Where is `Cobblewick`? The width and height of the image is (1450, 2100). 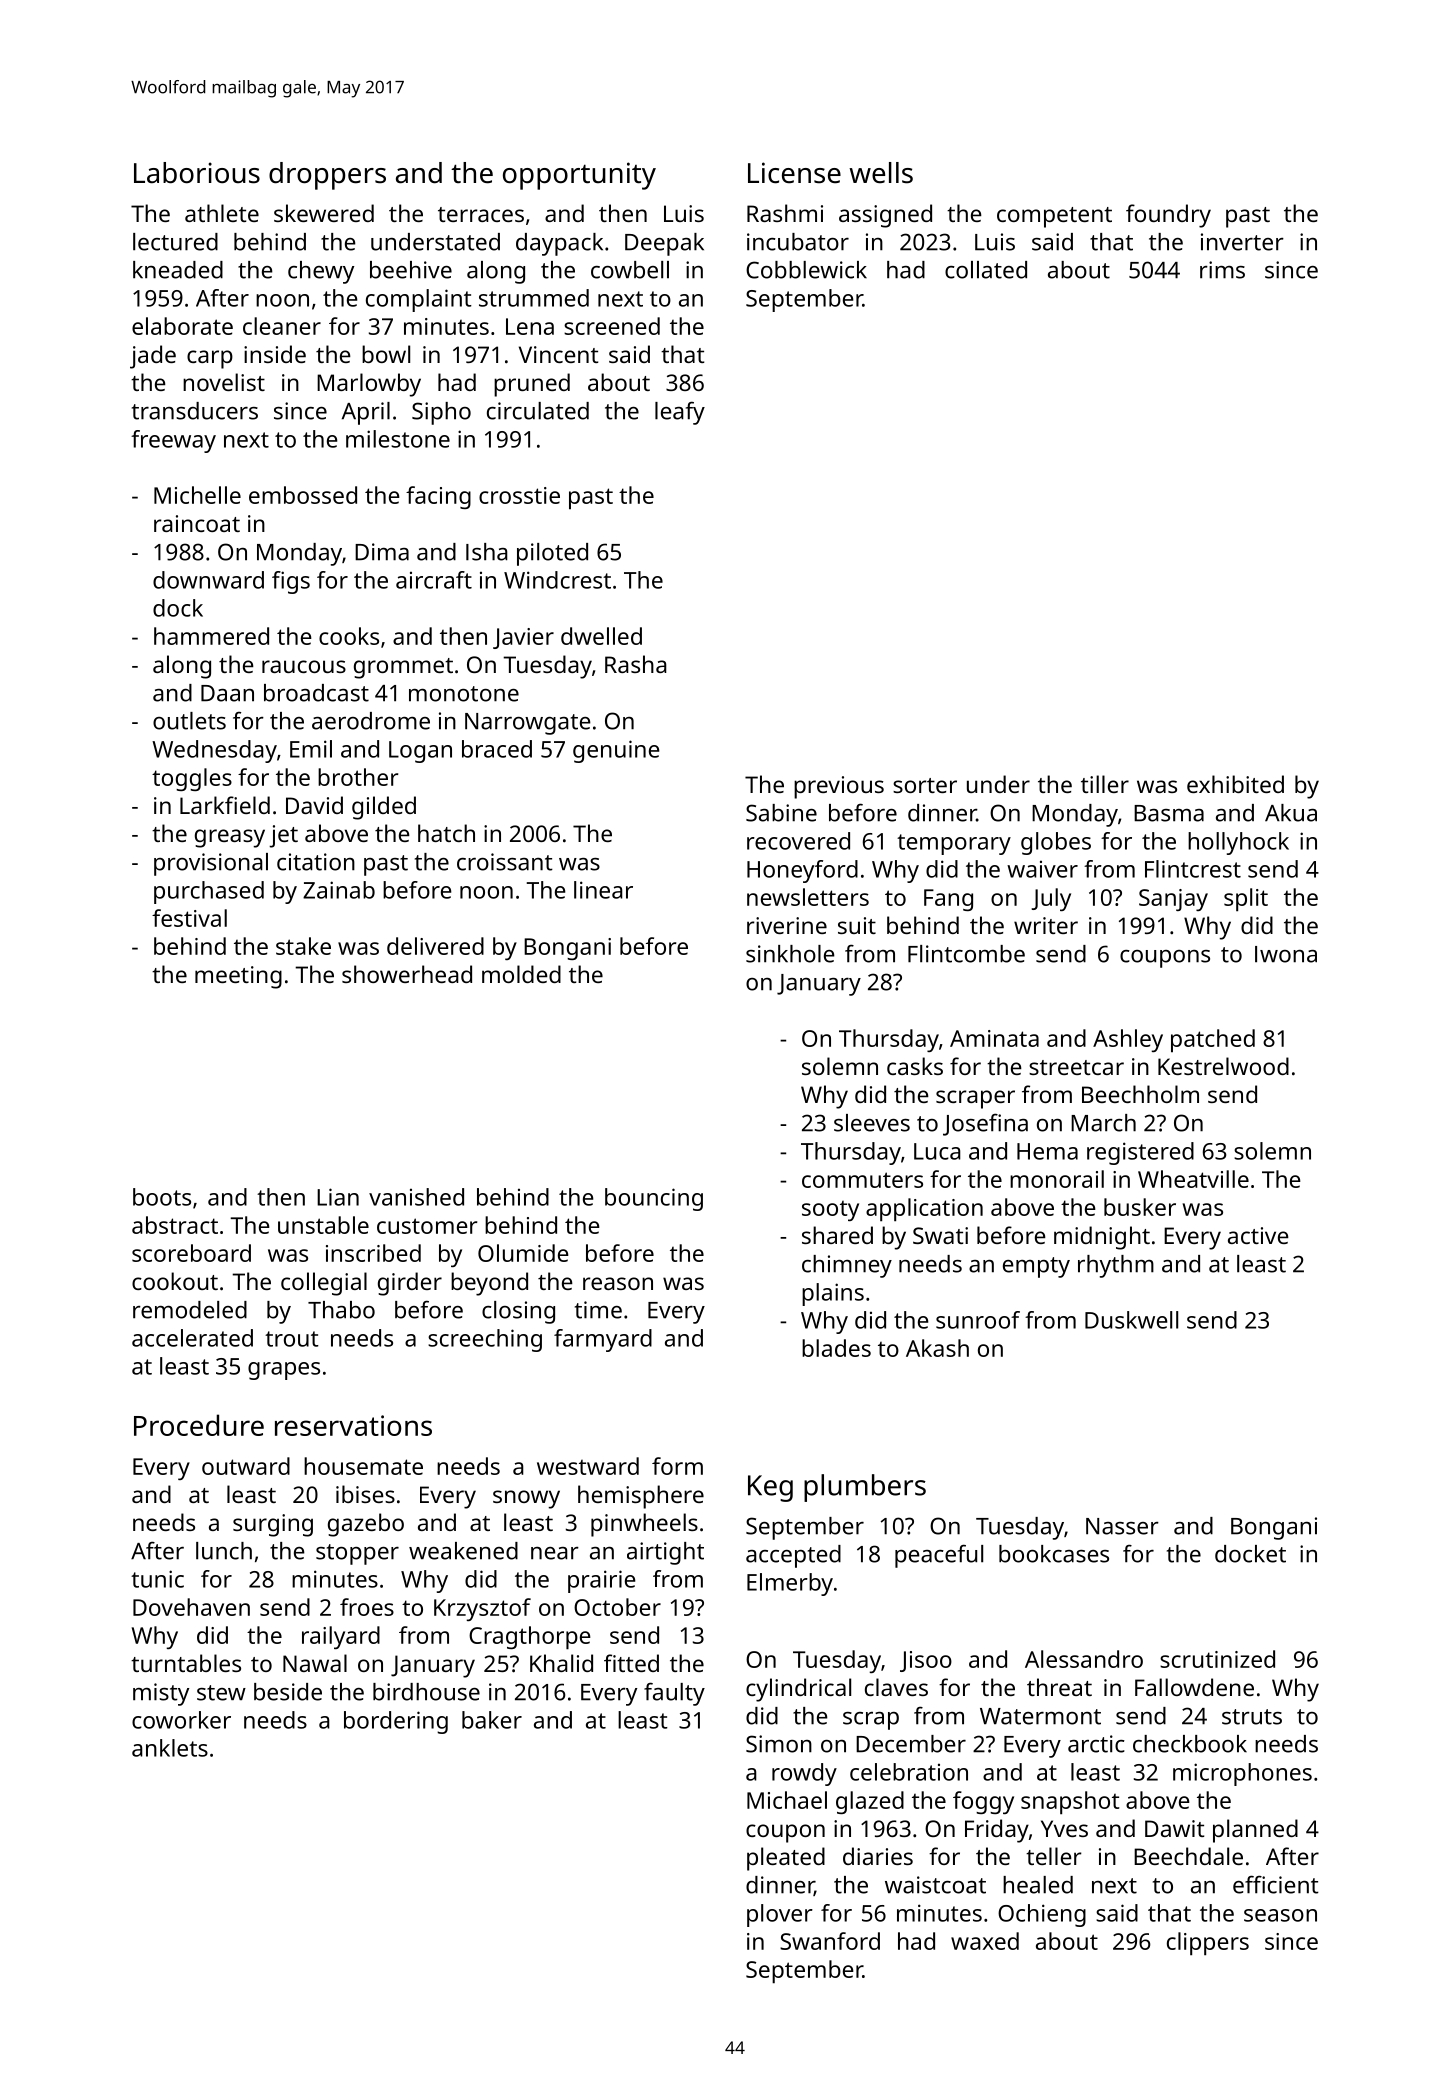 Cobblewick is located at coordinates (806, 270).
